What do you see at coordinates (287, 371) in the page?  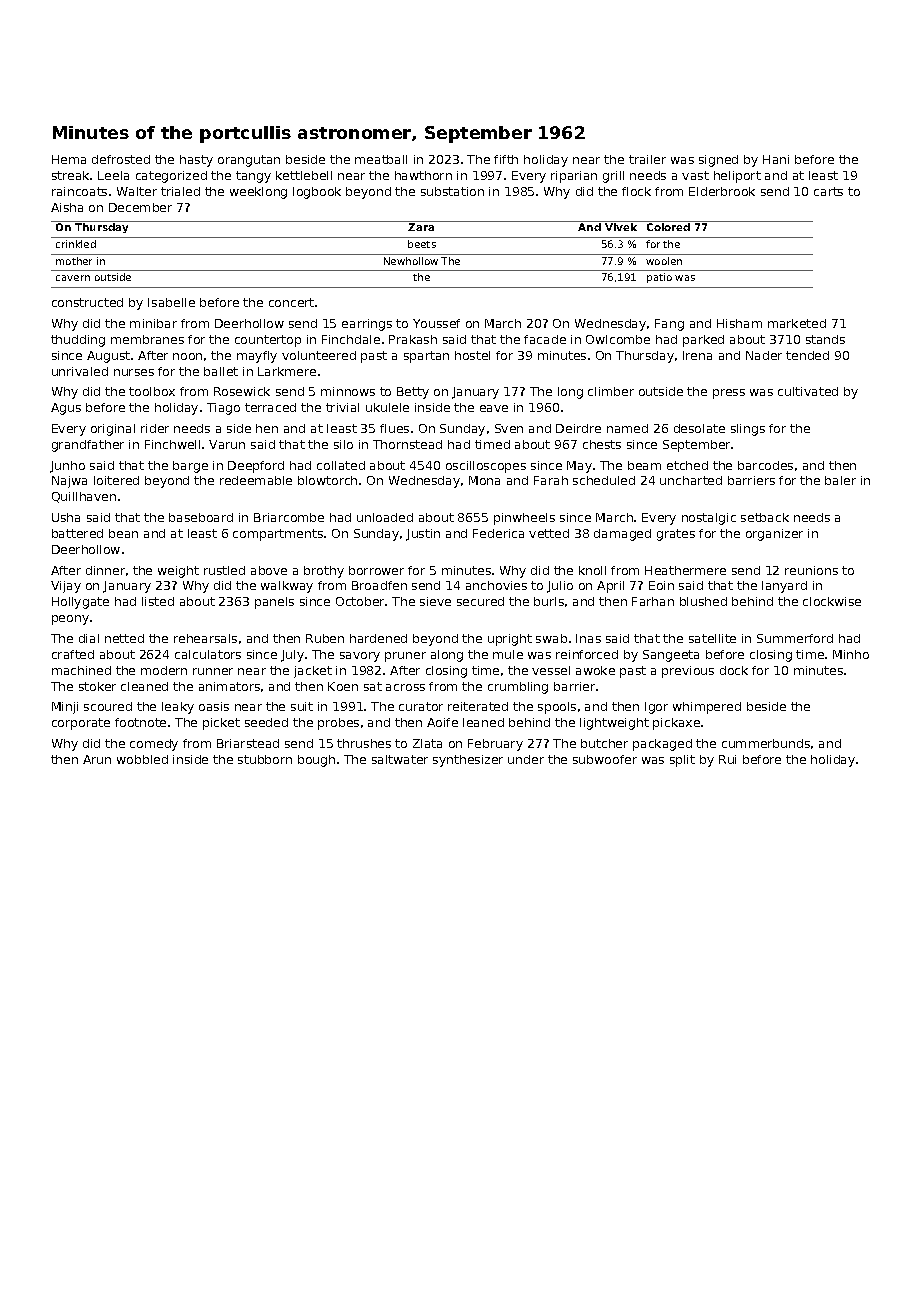 I see `Larkmere` at bounding box center [287, 371].
